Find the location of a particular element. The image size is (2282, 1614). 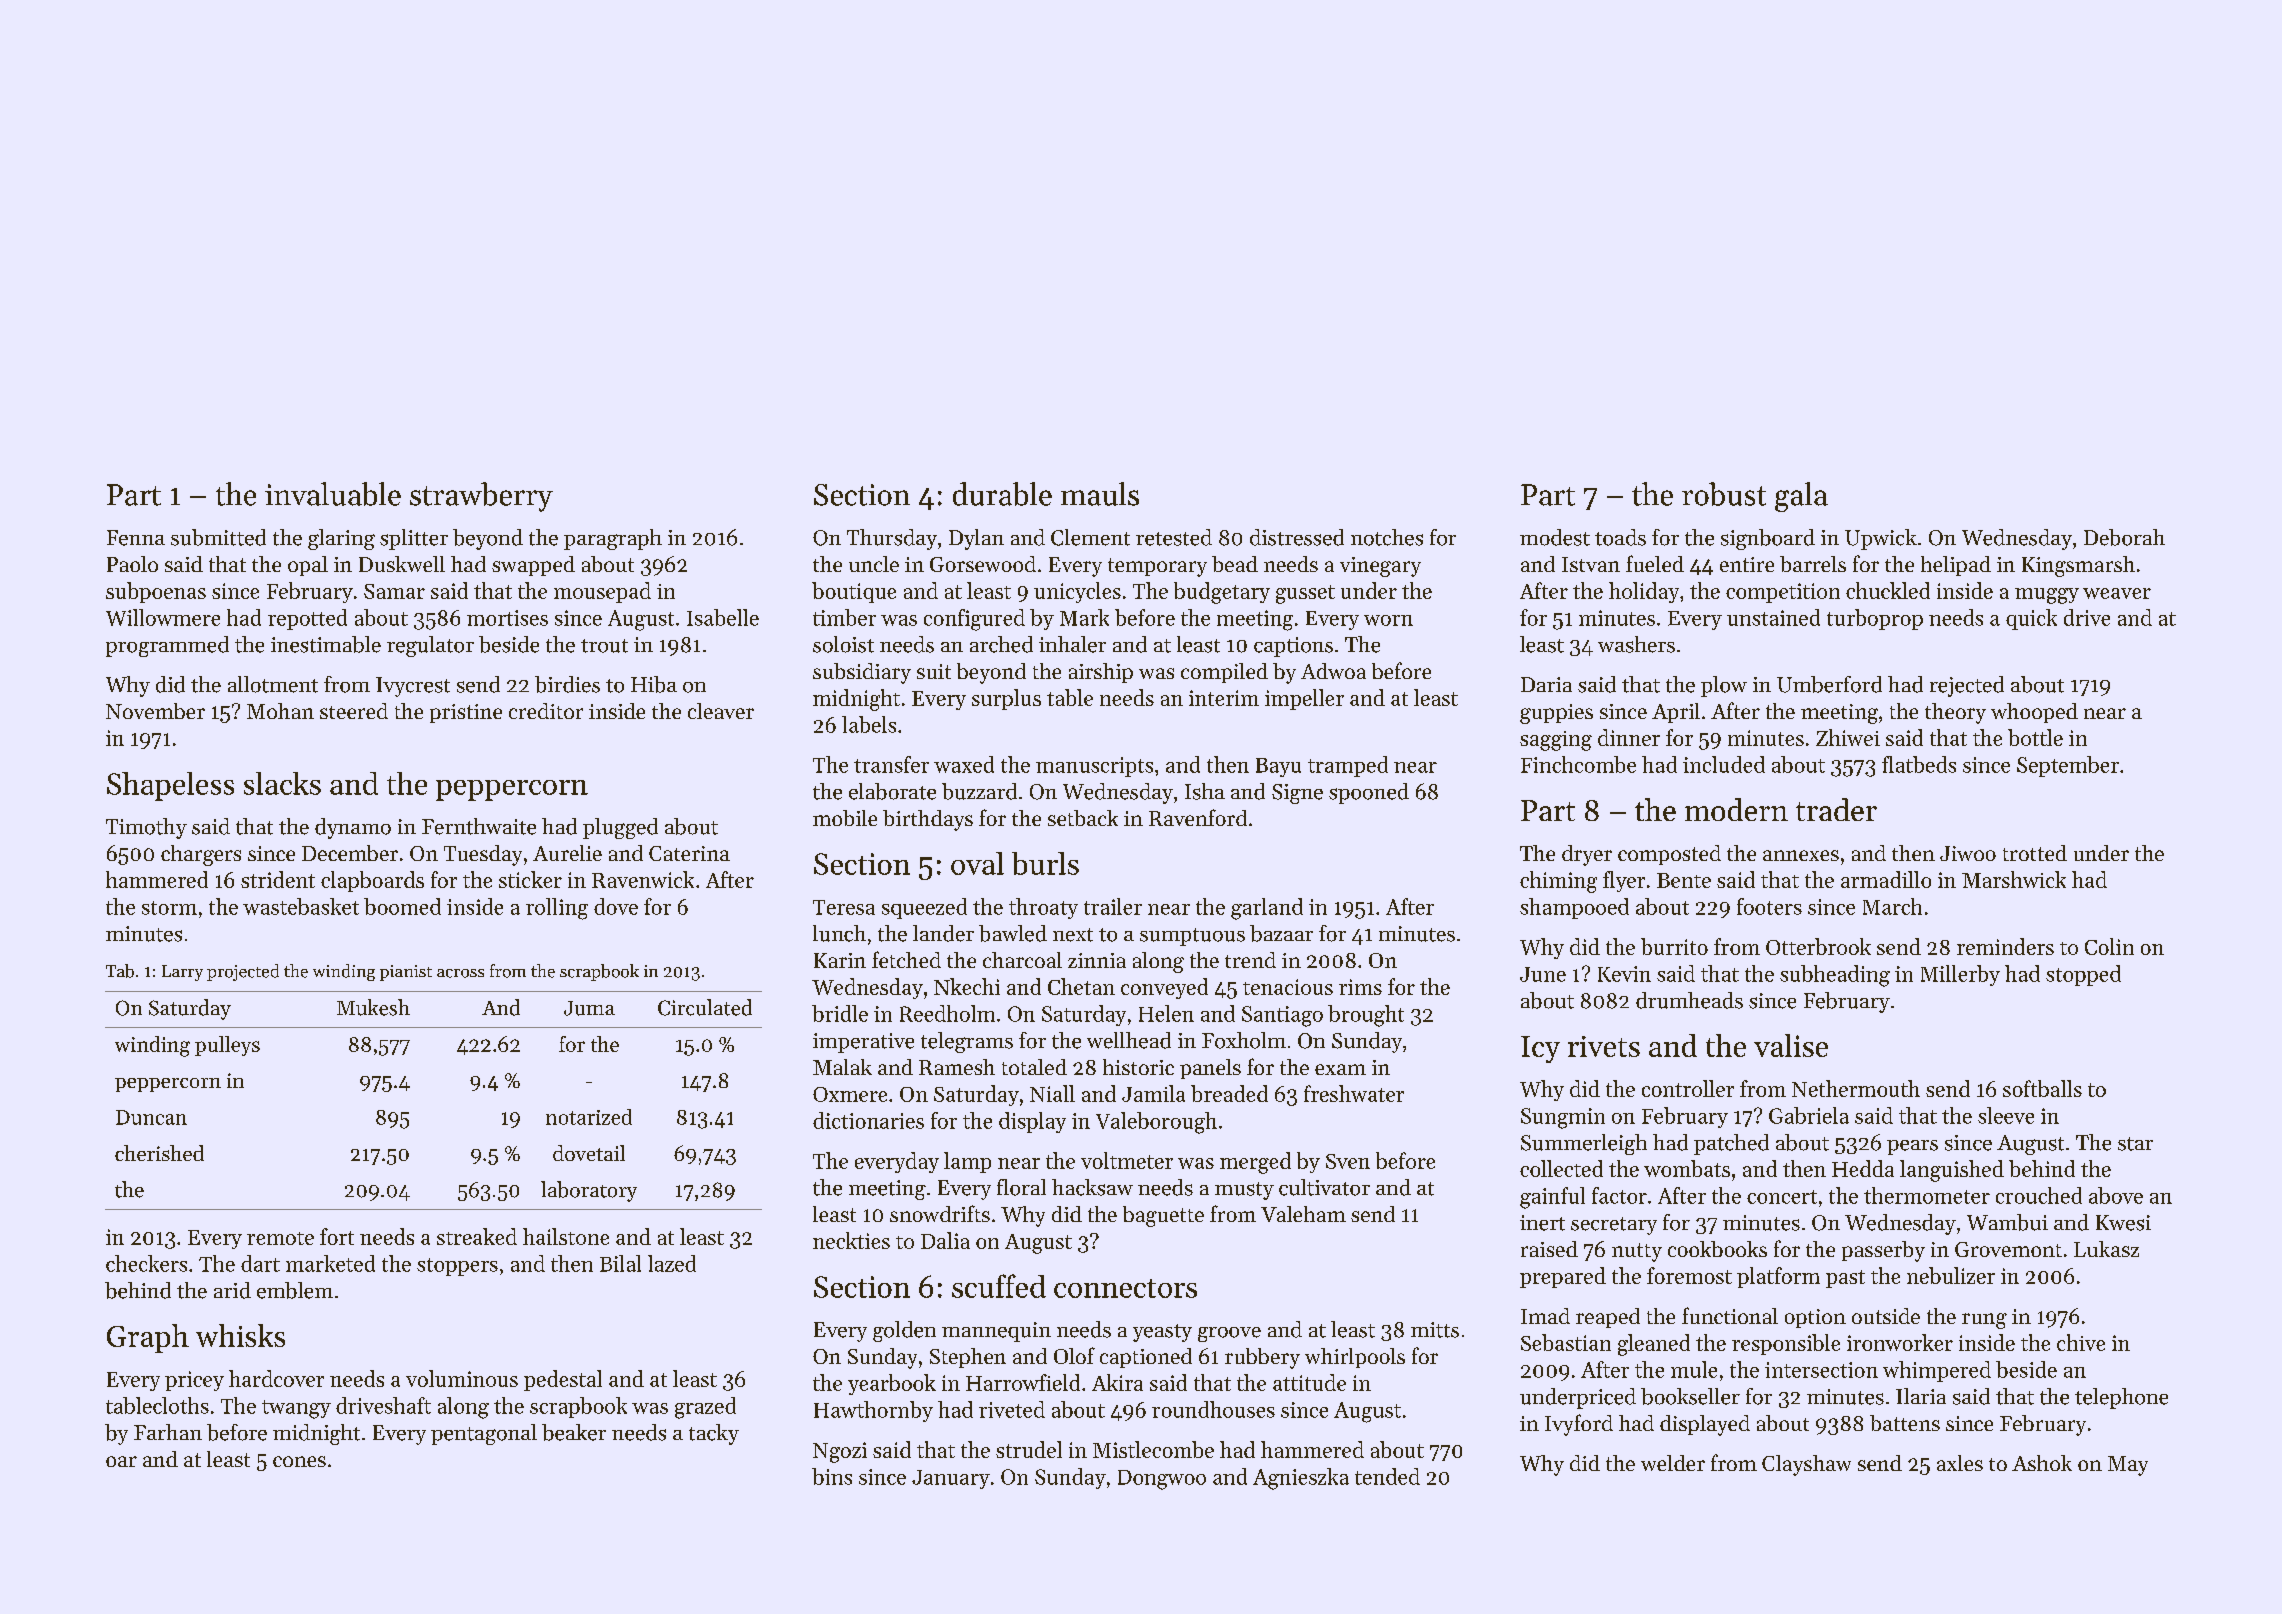

mauls is located at coordinates (1100, 494).
